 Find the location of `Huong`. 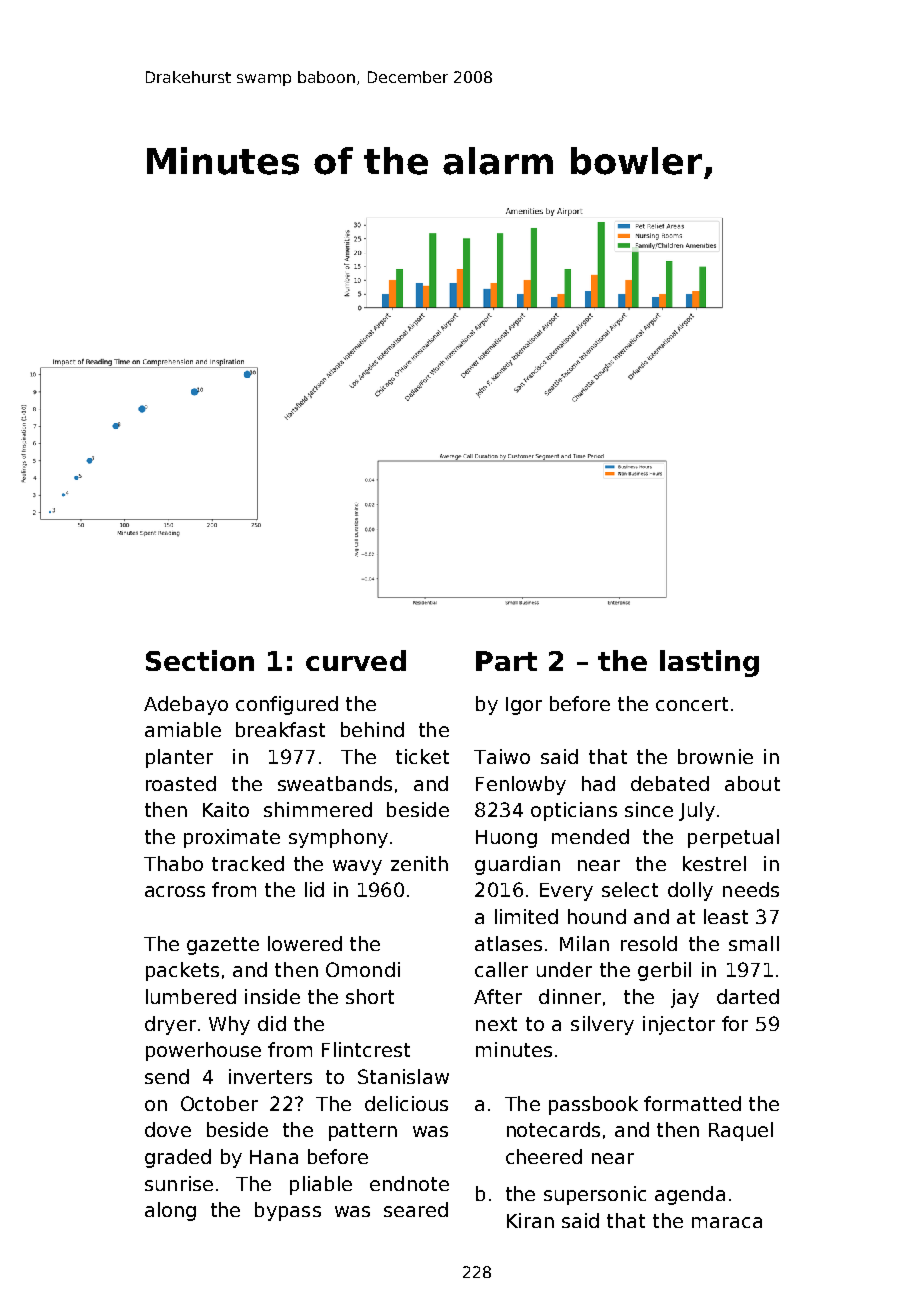

Huong is located at coordinates (506, 839).
